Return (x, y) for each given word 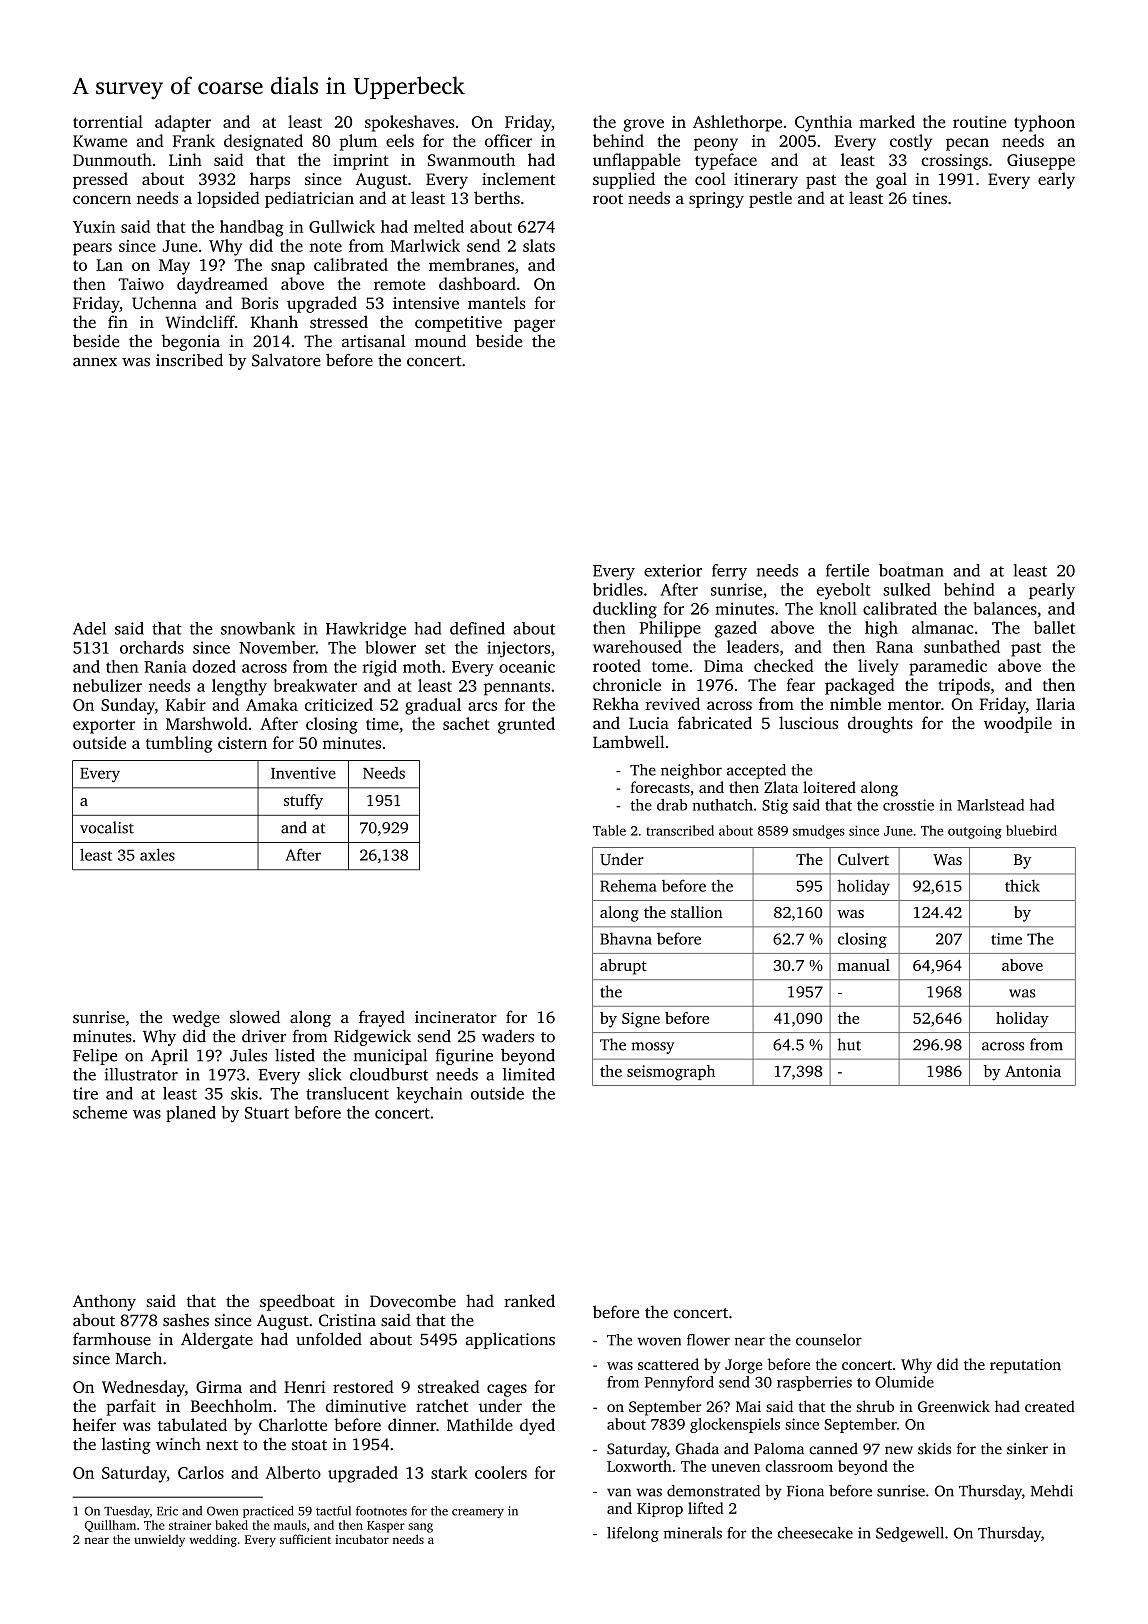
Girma (219, 1387)
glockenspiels (735, 1425)
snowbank (258, 628)
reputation (1025, 1366)
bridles (618, 589)
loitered (829, 787)
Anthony (104, 1302)
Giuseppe (1041, 162)
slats (539, 245)
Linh (185, 159)
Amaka (272, 704)
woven (659, 1341)
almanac (943, 627)
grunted (526, 725)
